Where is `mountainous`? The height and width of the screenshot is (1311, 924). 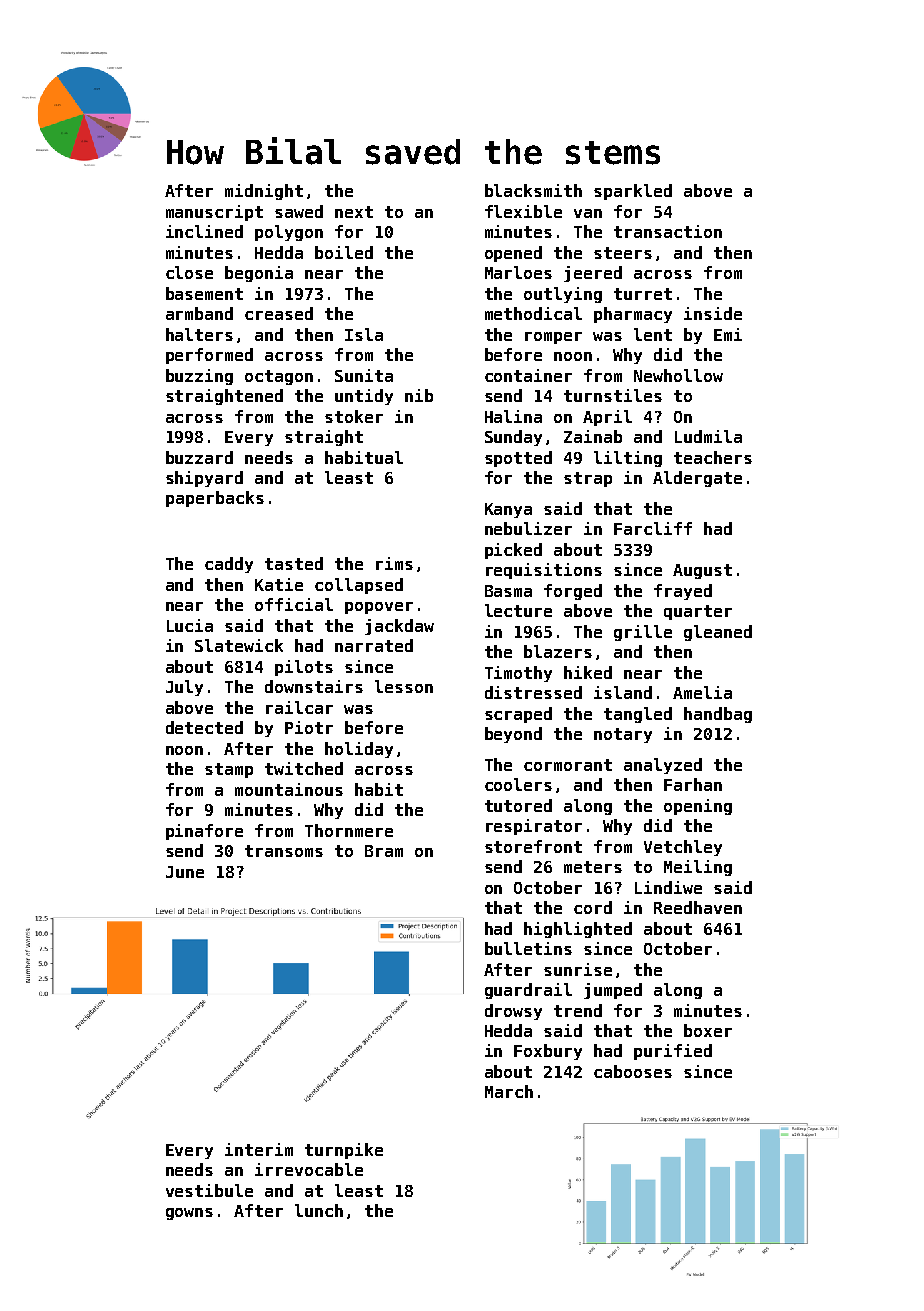 mountainous is located at coordinates (289, 789).
